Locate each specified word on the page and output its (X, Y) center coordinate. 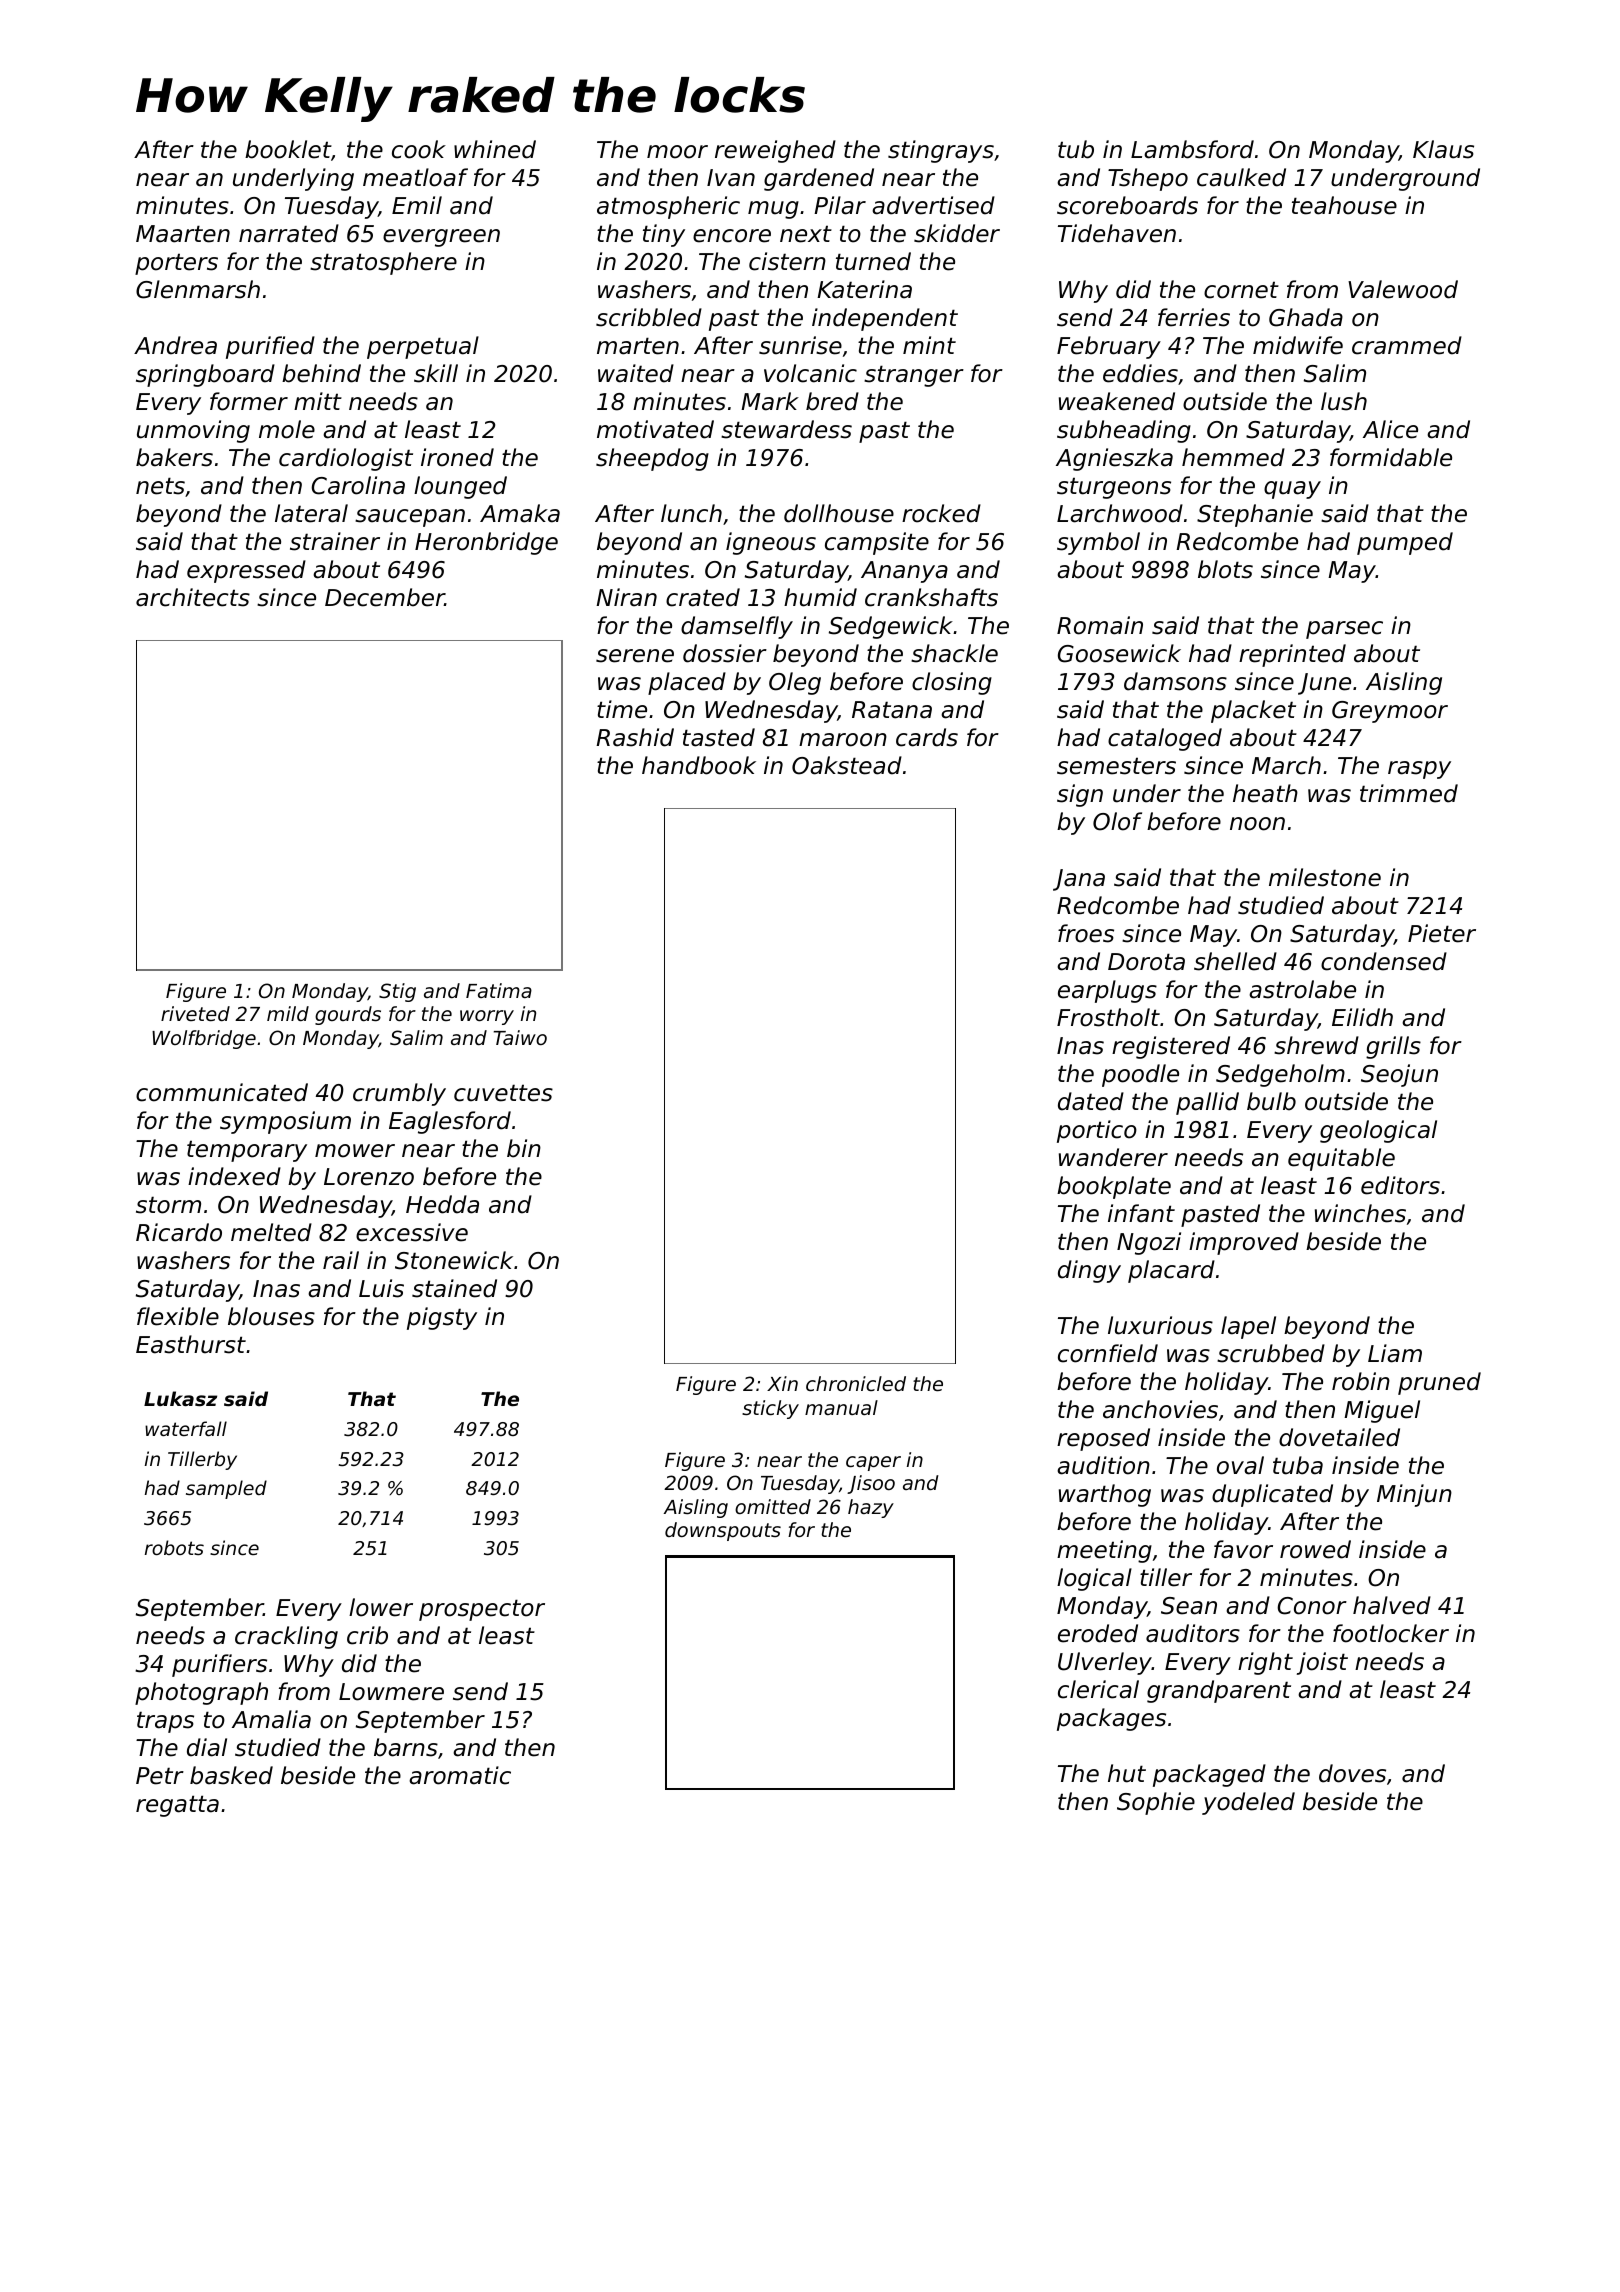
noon (1257, 824)
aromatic (460, 1775)
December (385, 597)
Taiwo (520, 1037)
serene (635, 656)
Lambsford (1192, 149)
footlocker (1391, 1633)
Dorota (1146, 962)
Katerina (864, 289)
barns (406, 1747)
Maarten (183, 234)
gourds (348, 1015)
